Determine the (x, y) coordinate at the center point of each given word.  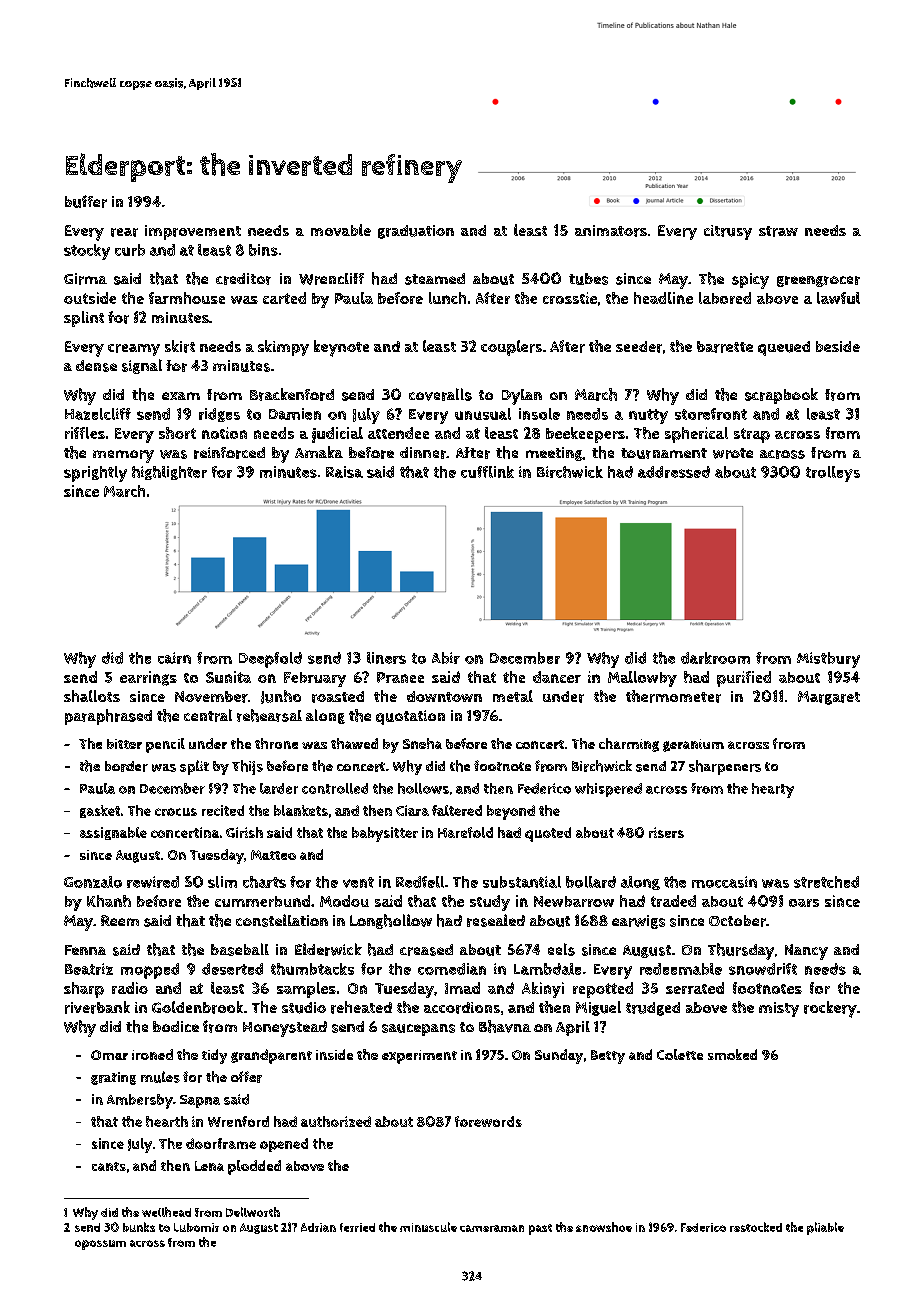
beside (838, 346)
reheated (361, 1007)
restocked (756, 1227)
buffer (86, 201)
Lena (209, 1166)
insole (539, 414)
